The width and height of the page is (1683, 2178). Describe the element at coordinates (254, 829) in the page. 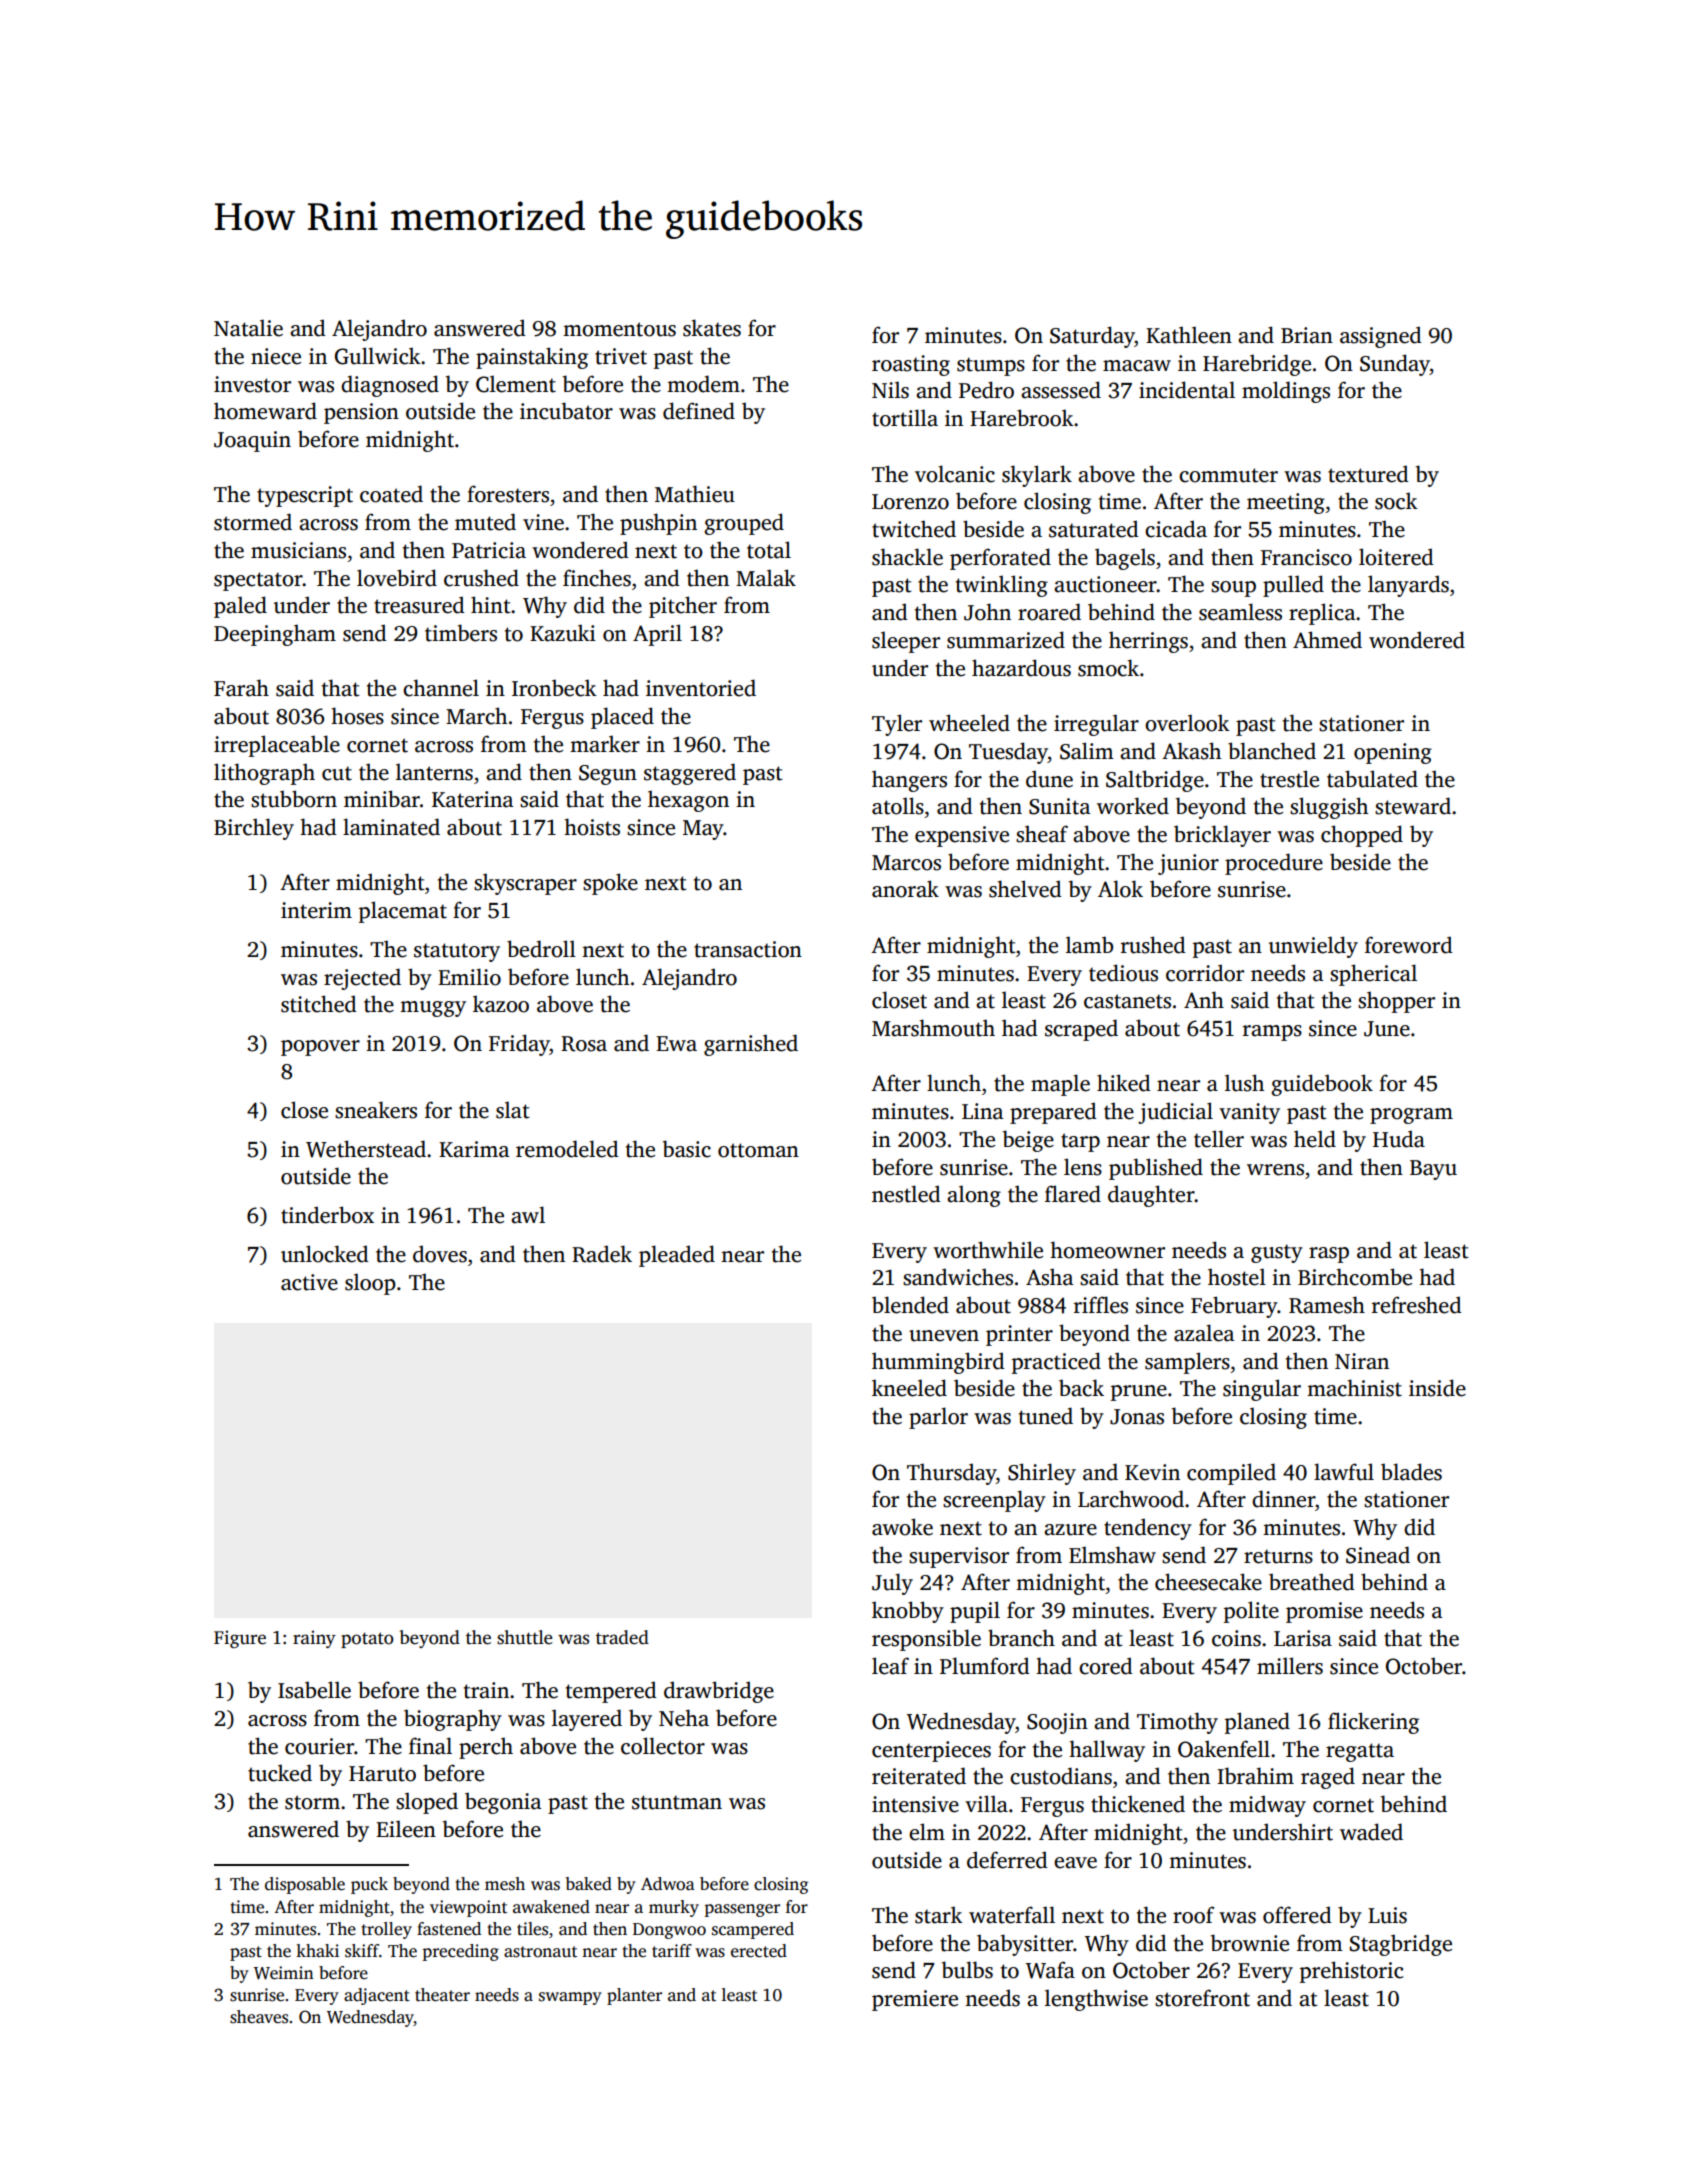

I see `Birchley` at that location.
